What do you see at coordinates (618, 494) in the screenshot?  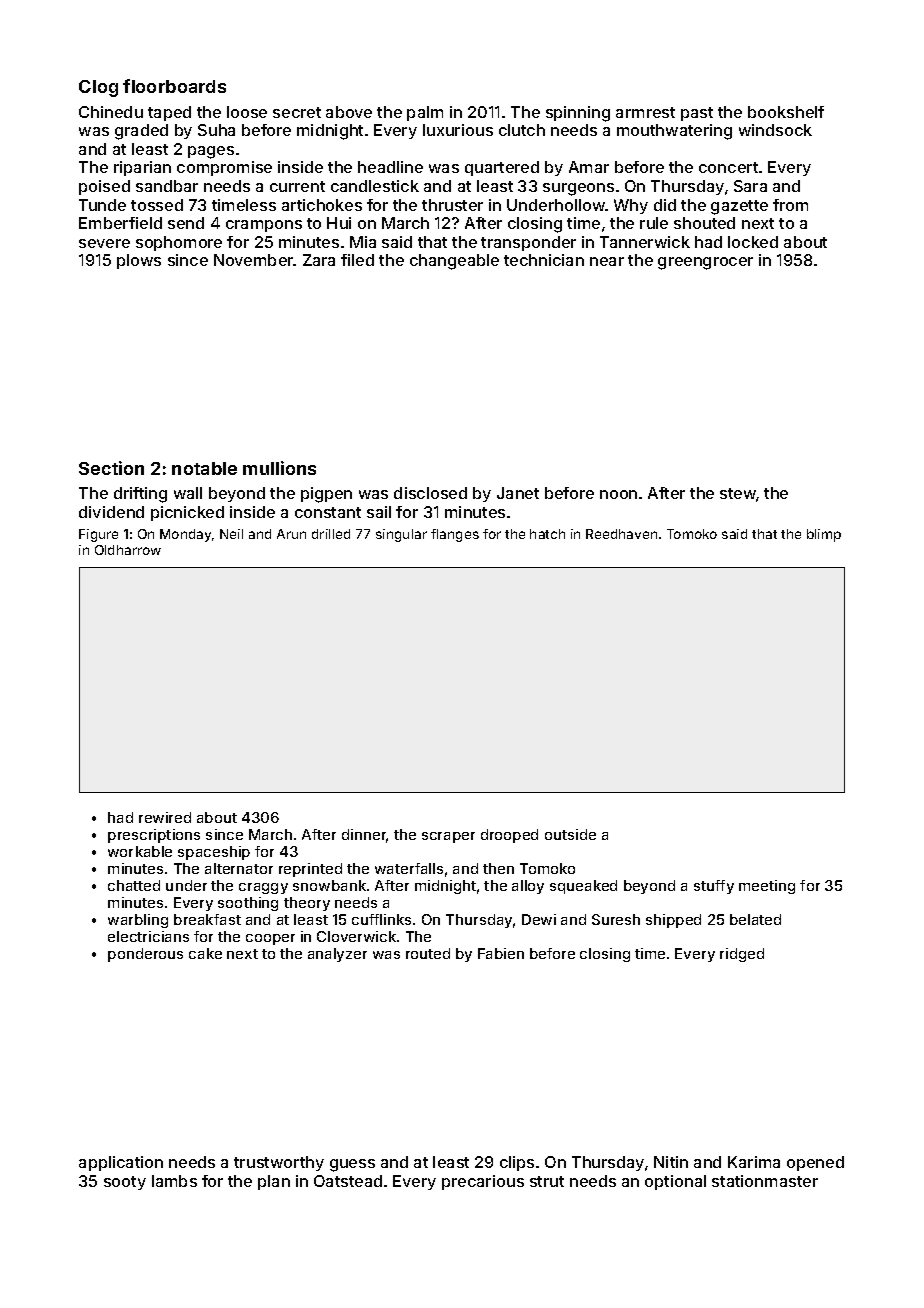 I see `noon` at bounding box center [618, 494].
